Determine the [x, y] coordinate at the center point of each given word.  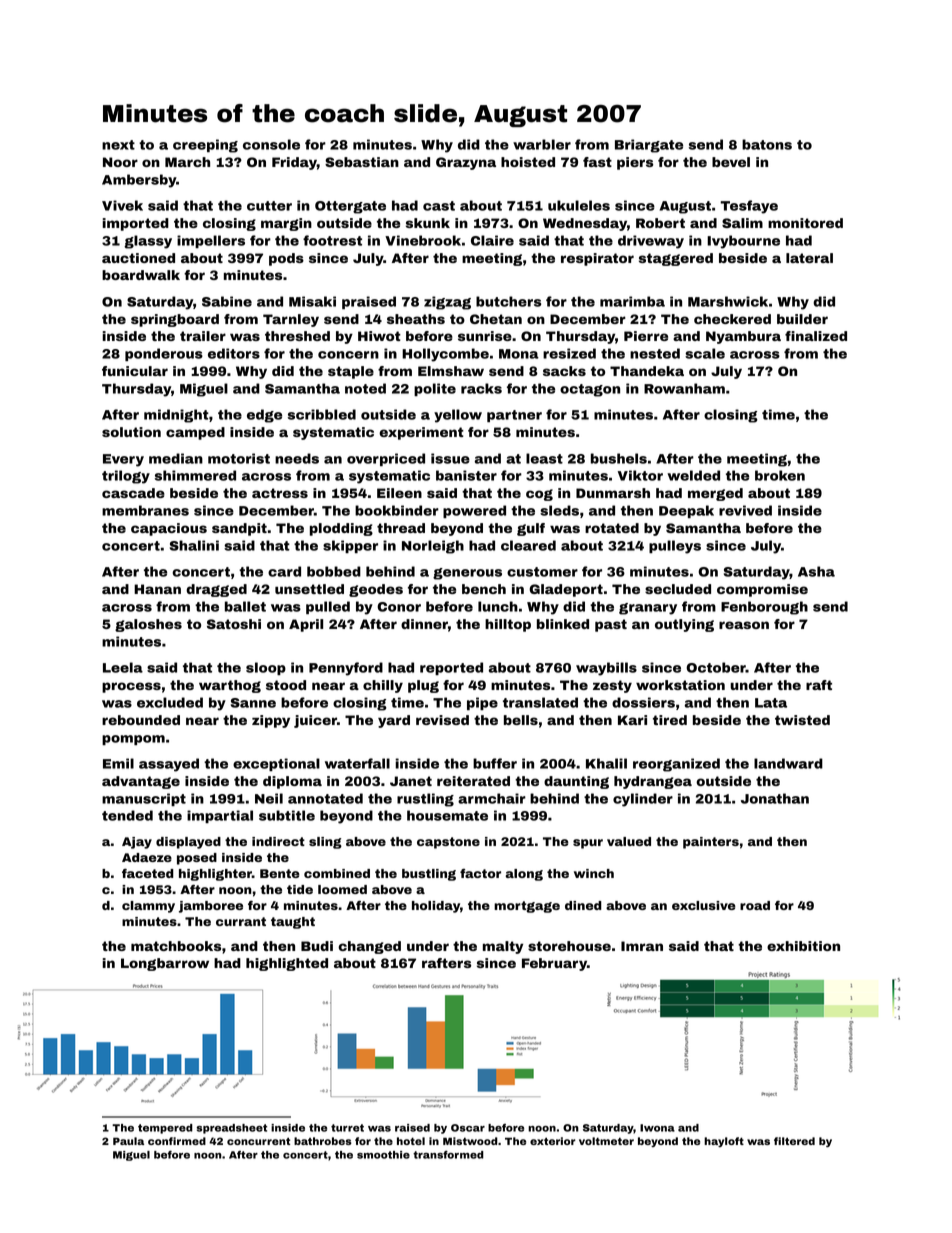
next [118, 145]
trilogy [126, 477]
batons [767, 144]
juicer [315, 721]
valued [629, 841]
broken [780, 475]
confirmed [177, 1141]
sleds [559, 510]
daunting [576, 782]
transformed [448, 1155]
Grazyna [466, 163]
